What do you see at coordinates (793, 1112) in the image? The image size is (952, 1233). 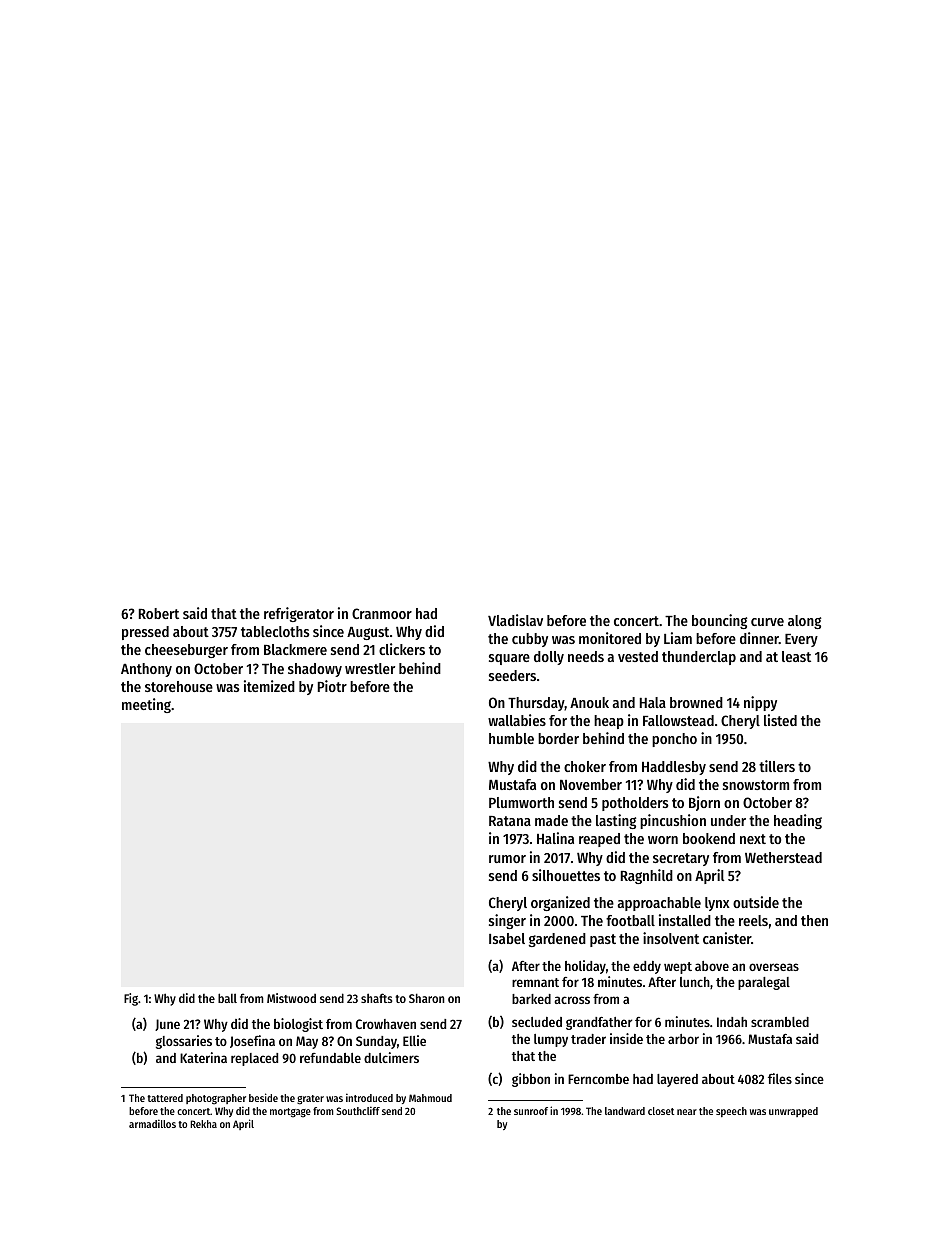 I see `unwrapped` at bounding box center [793, 1112].
